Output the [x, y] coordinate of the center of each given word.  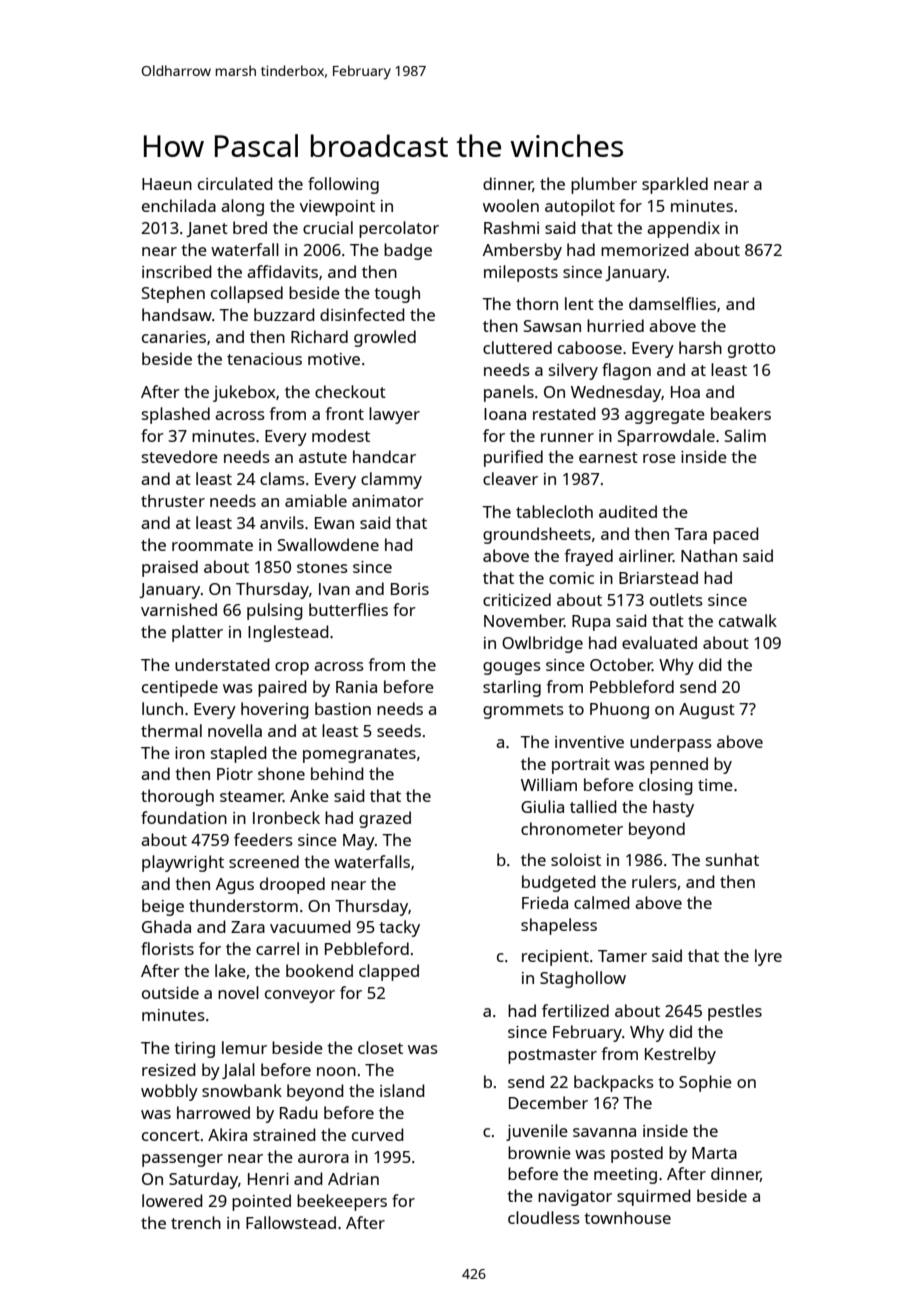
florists [167, 948]
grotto [752, 350]
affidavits [282, 271]
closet [380, 1047]
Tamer [622, 956]
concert [171, 1135]
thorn [537, 303]
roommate [212, 545]
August [707, 711]
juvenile [537, 1132]
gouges [512, 668]
